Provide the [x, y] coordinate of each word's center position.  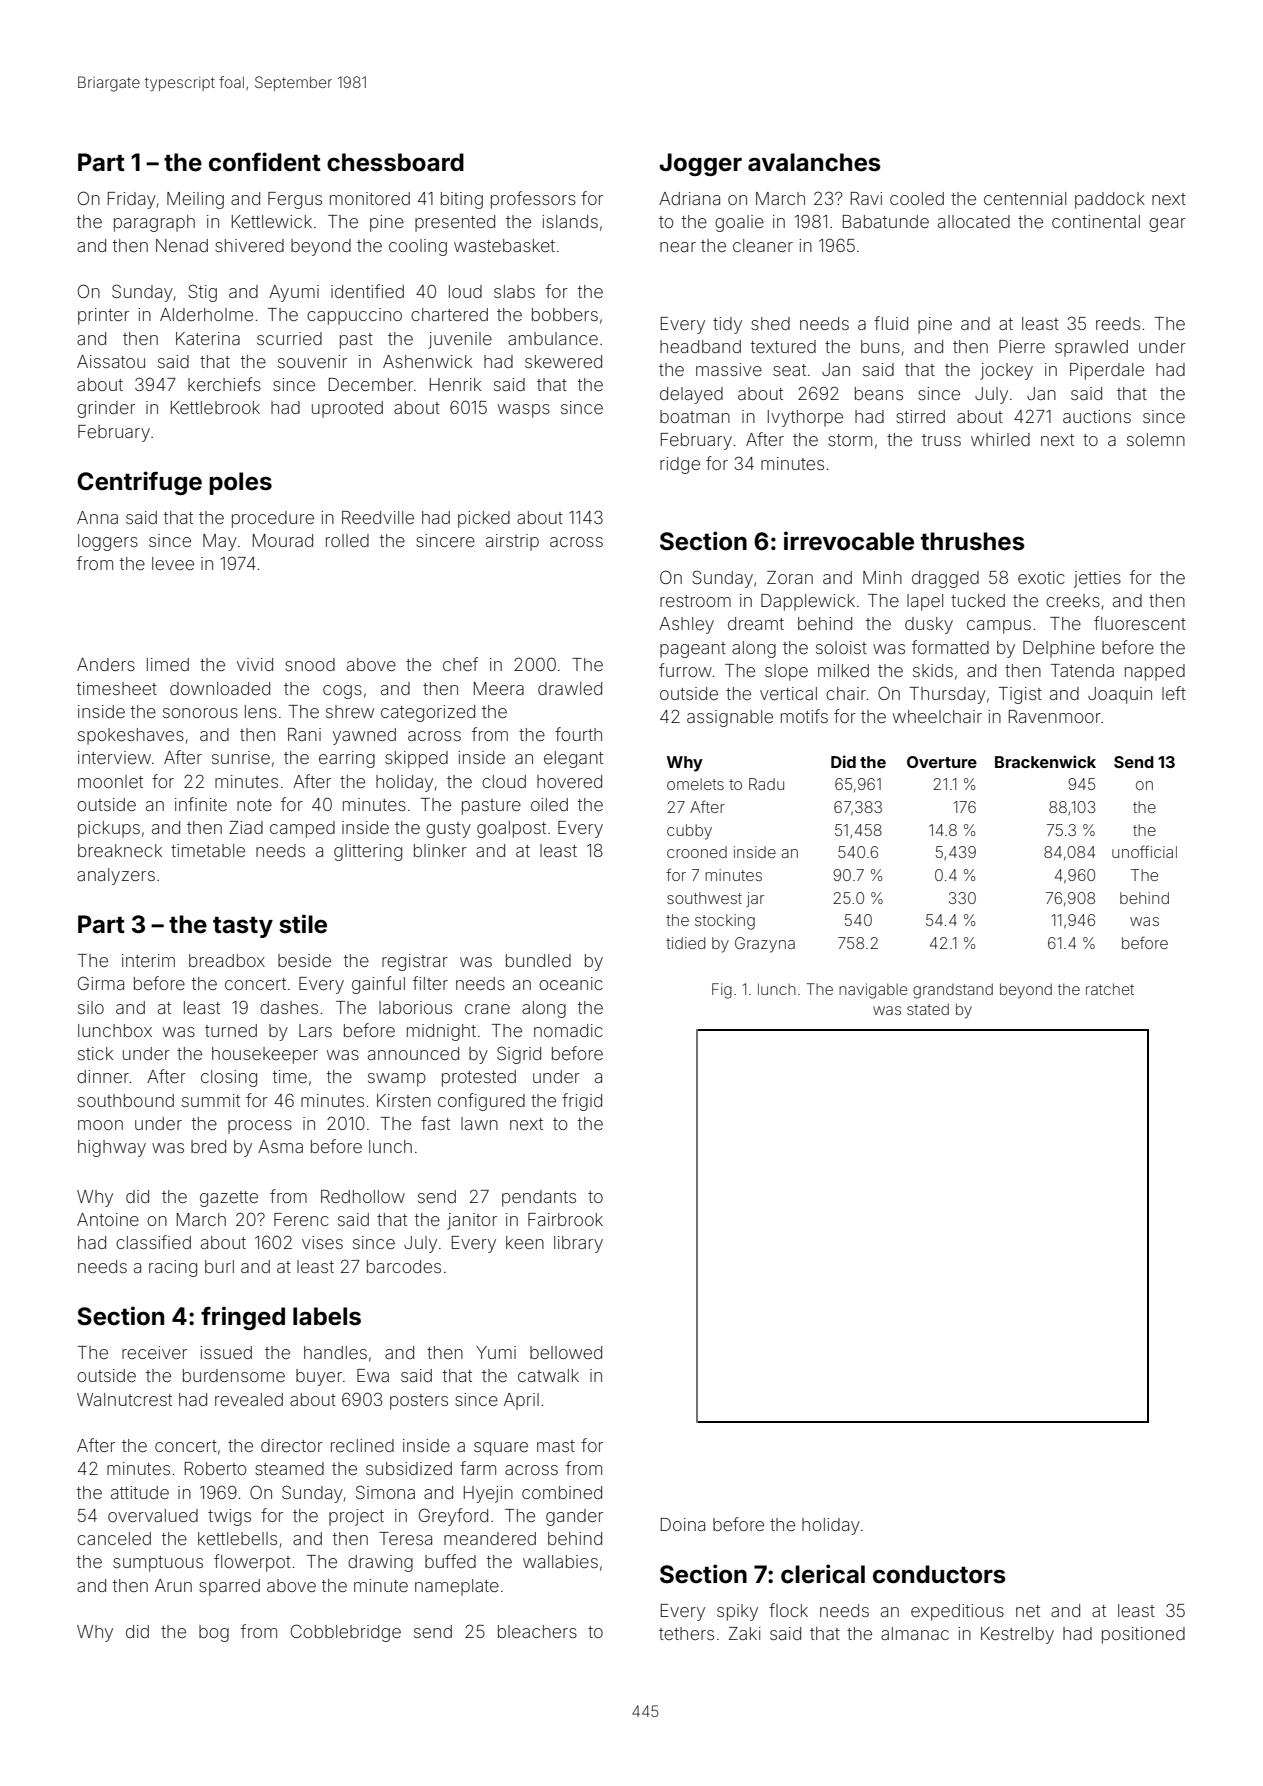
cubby [689, 832]
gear [1167, 225]
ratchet [1110, 989]
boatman [695, 416]
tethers [686, 1633]
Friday [132, 200]
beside [304, 960]
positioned [1143, 1635]
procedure [273, 519]
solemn [1156, 439]
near [678, 247]
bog [214, 1633]
